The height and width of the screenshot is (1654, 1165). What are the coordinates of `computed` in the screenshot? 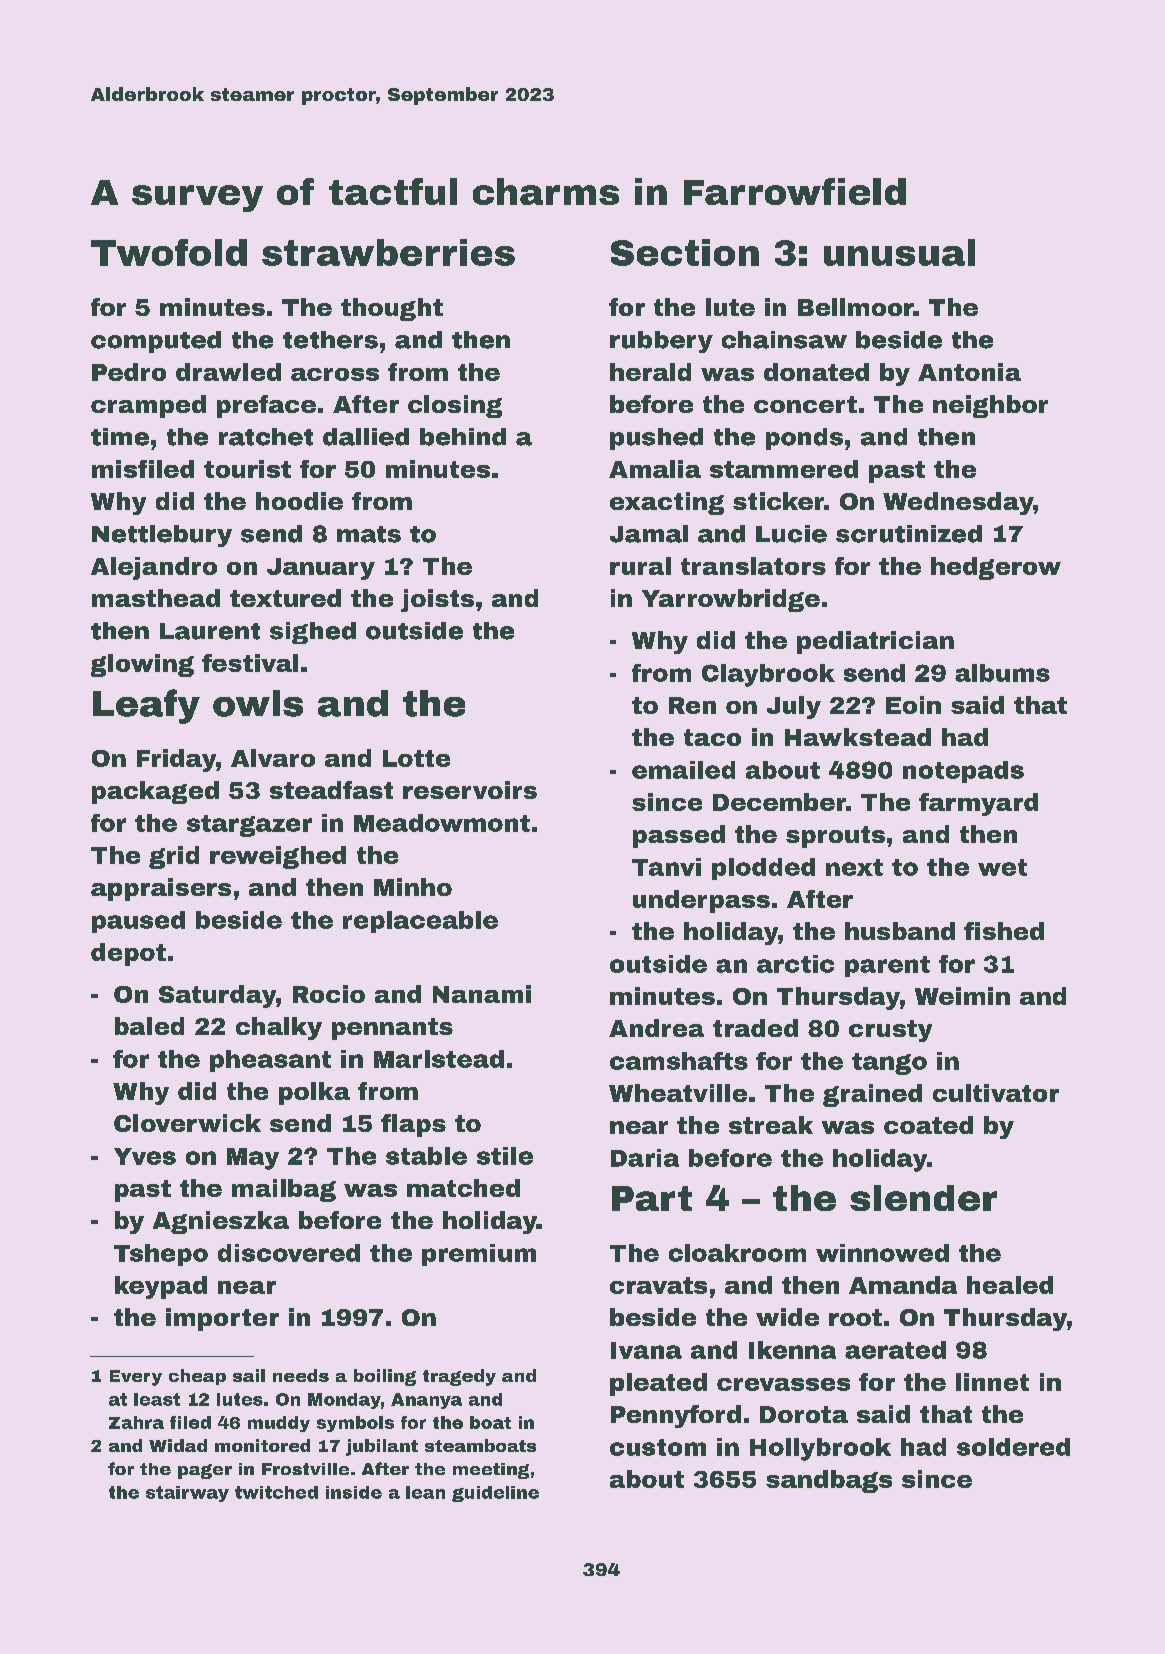 It's located at (156, 342).
